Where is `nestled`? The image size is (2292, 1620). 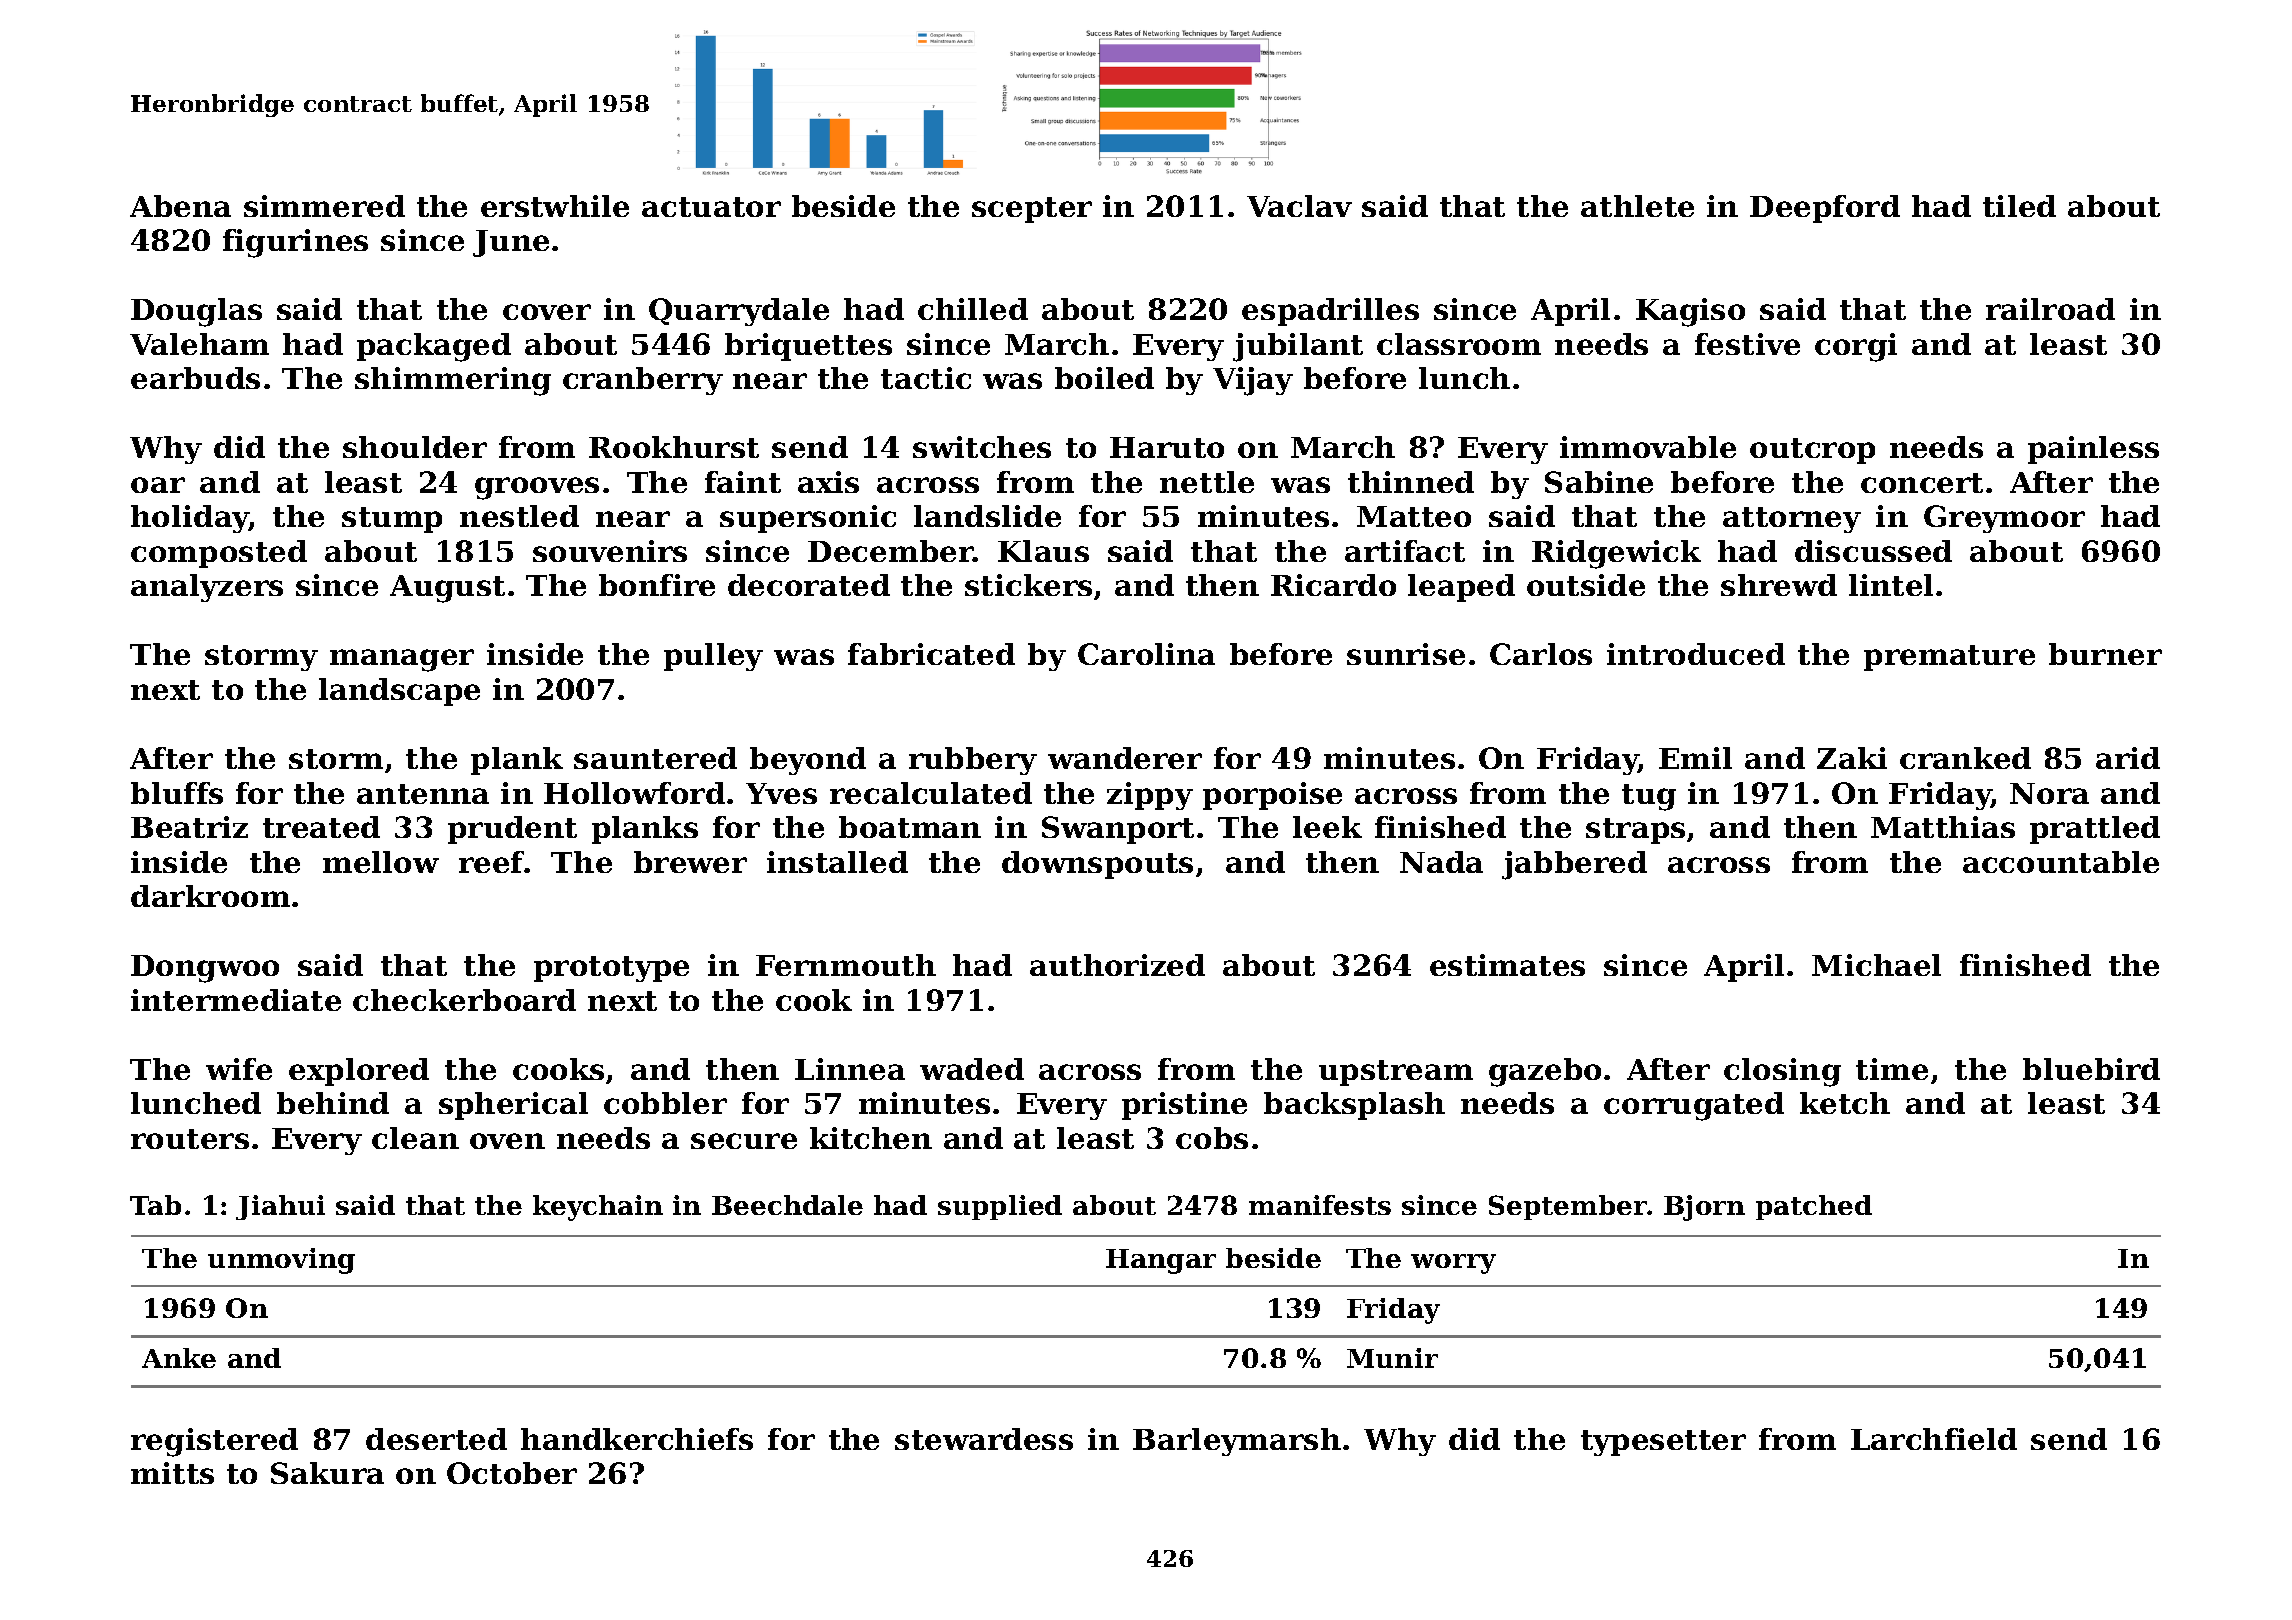
nestled is located at coordinates (519, 516).
